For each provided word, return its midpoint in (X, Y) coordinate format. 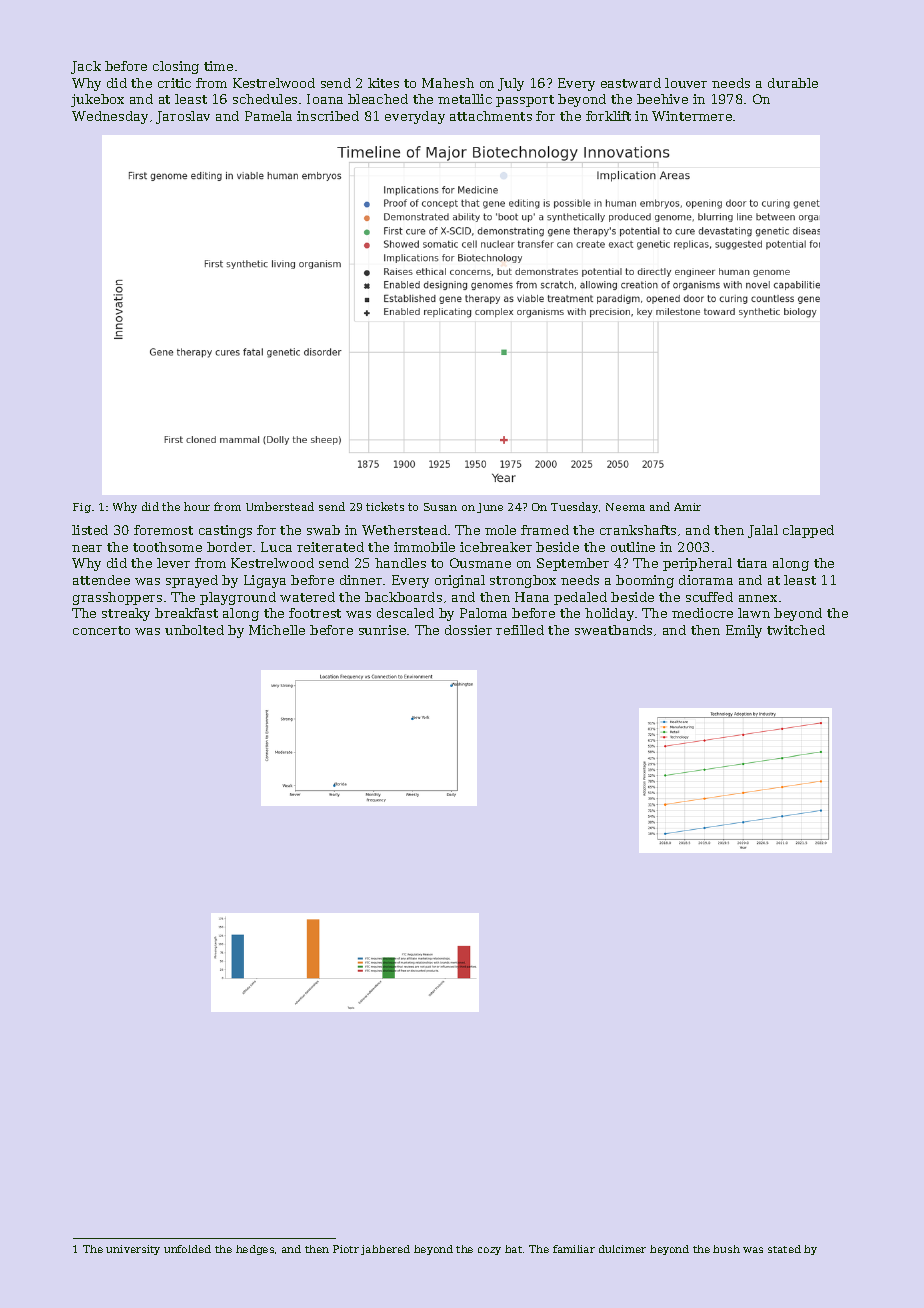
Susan (440, 507)
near (87, 548)
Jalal (763, 531)
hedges (255, 1250)
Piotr (346, 1249)
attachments (491, 116)
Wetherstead (404, 530)
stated (784, 1249)
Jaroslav (183, 117)
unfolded (187, 1249)
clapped (808, 531)
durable (793, 83)
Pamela (268, 116)
